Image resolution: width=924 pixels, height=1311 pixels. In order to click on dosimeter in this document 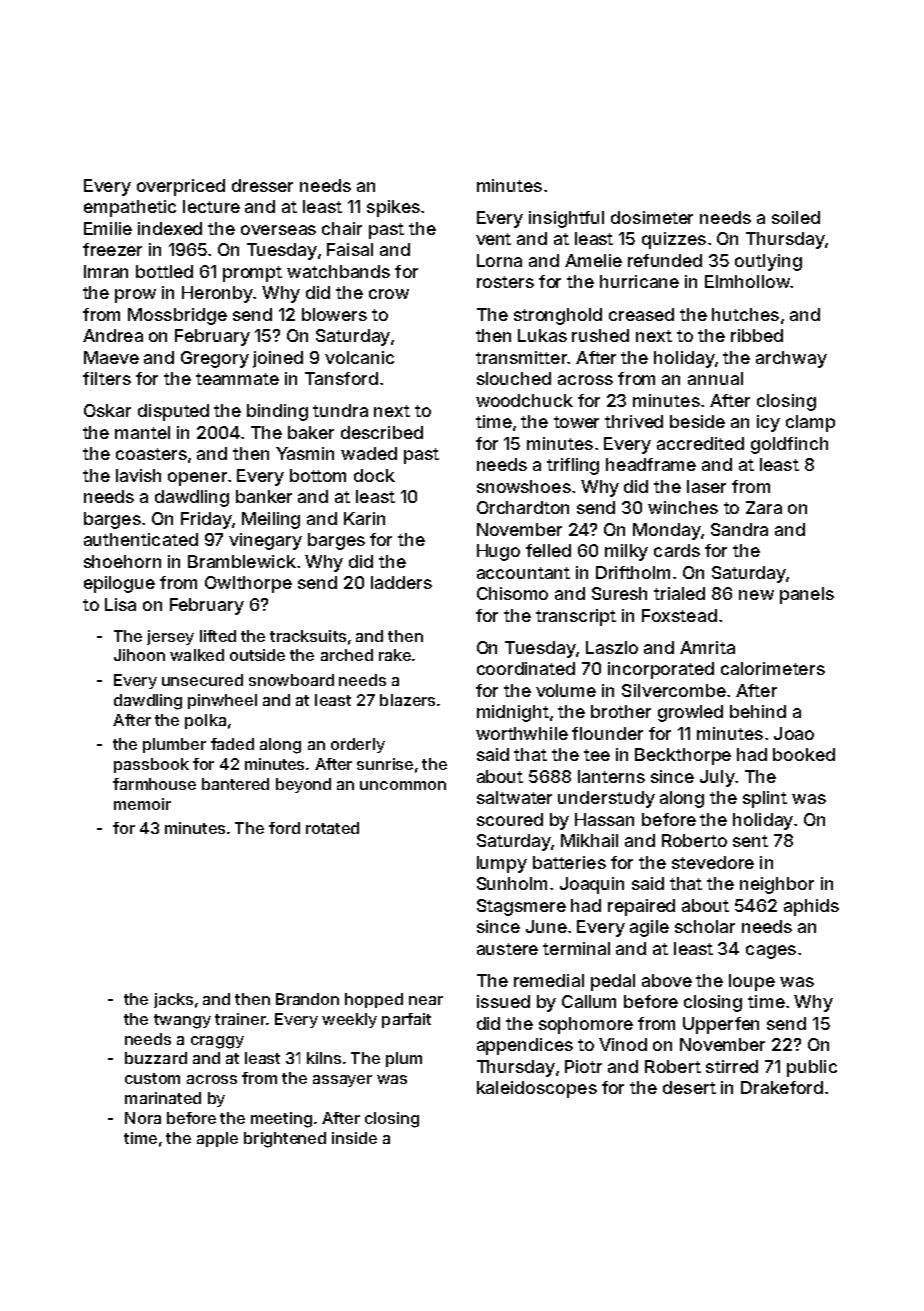, I will do `click(652, 217)`.
